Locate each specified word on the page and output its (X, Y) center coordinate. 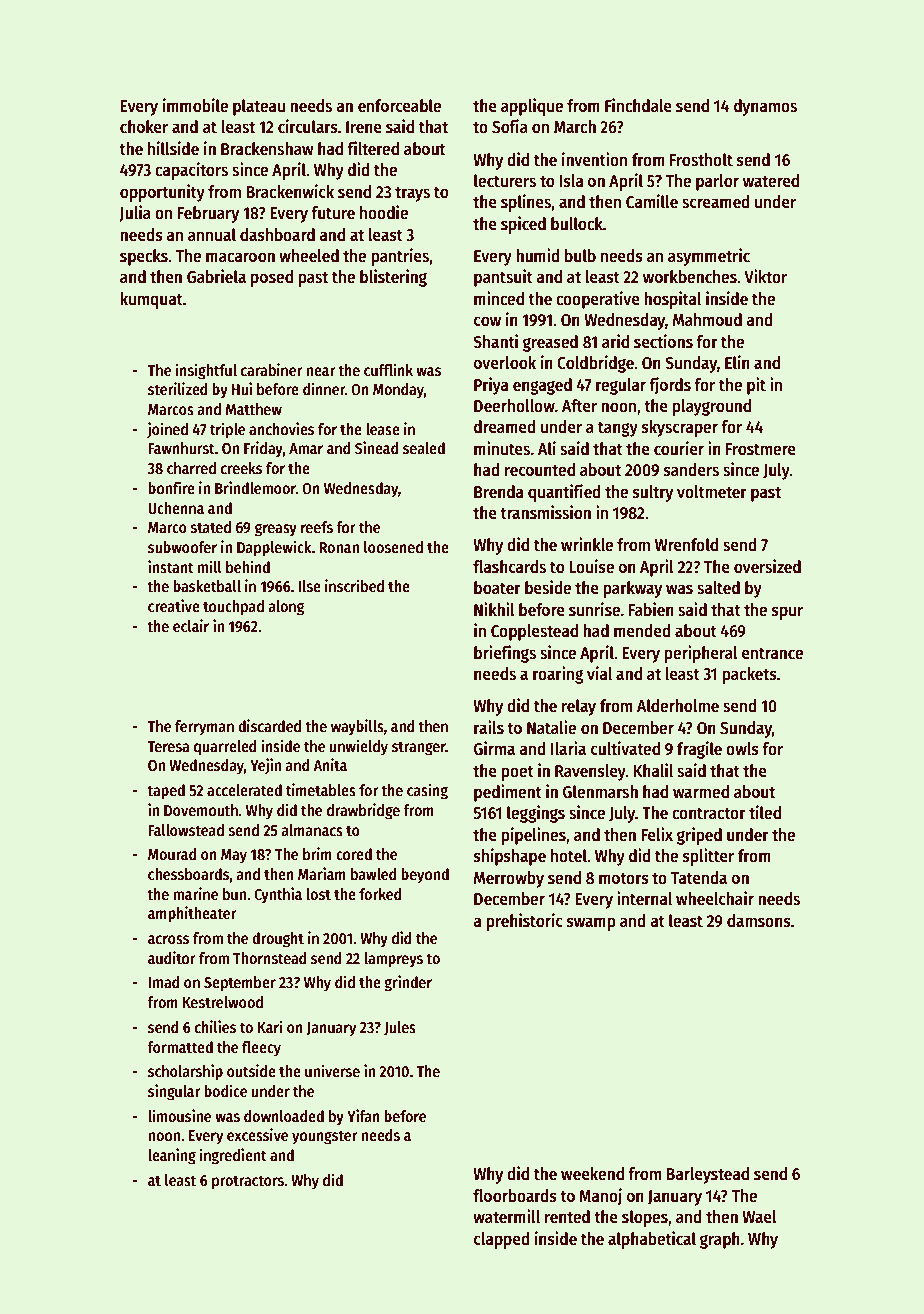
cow (487, 321)
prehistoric (524, 922)
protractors (248, 1182)
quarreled (225, 748)
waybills (357, 727)
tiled (765, 812)
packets (749, 675)
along (286, 608)
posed (272, 278)
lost (319, 894)
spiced (523, 225)
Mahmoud (707, 319)
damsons (759, 921)
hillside (173, 148)
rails (489, 727)
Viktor (765, 276)
